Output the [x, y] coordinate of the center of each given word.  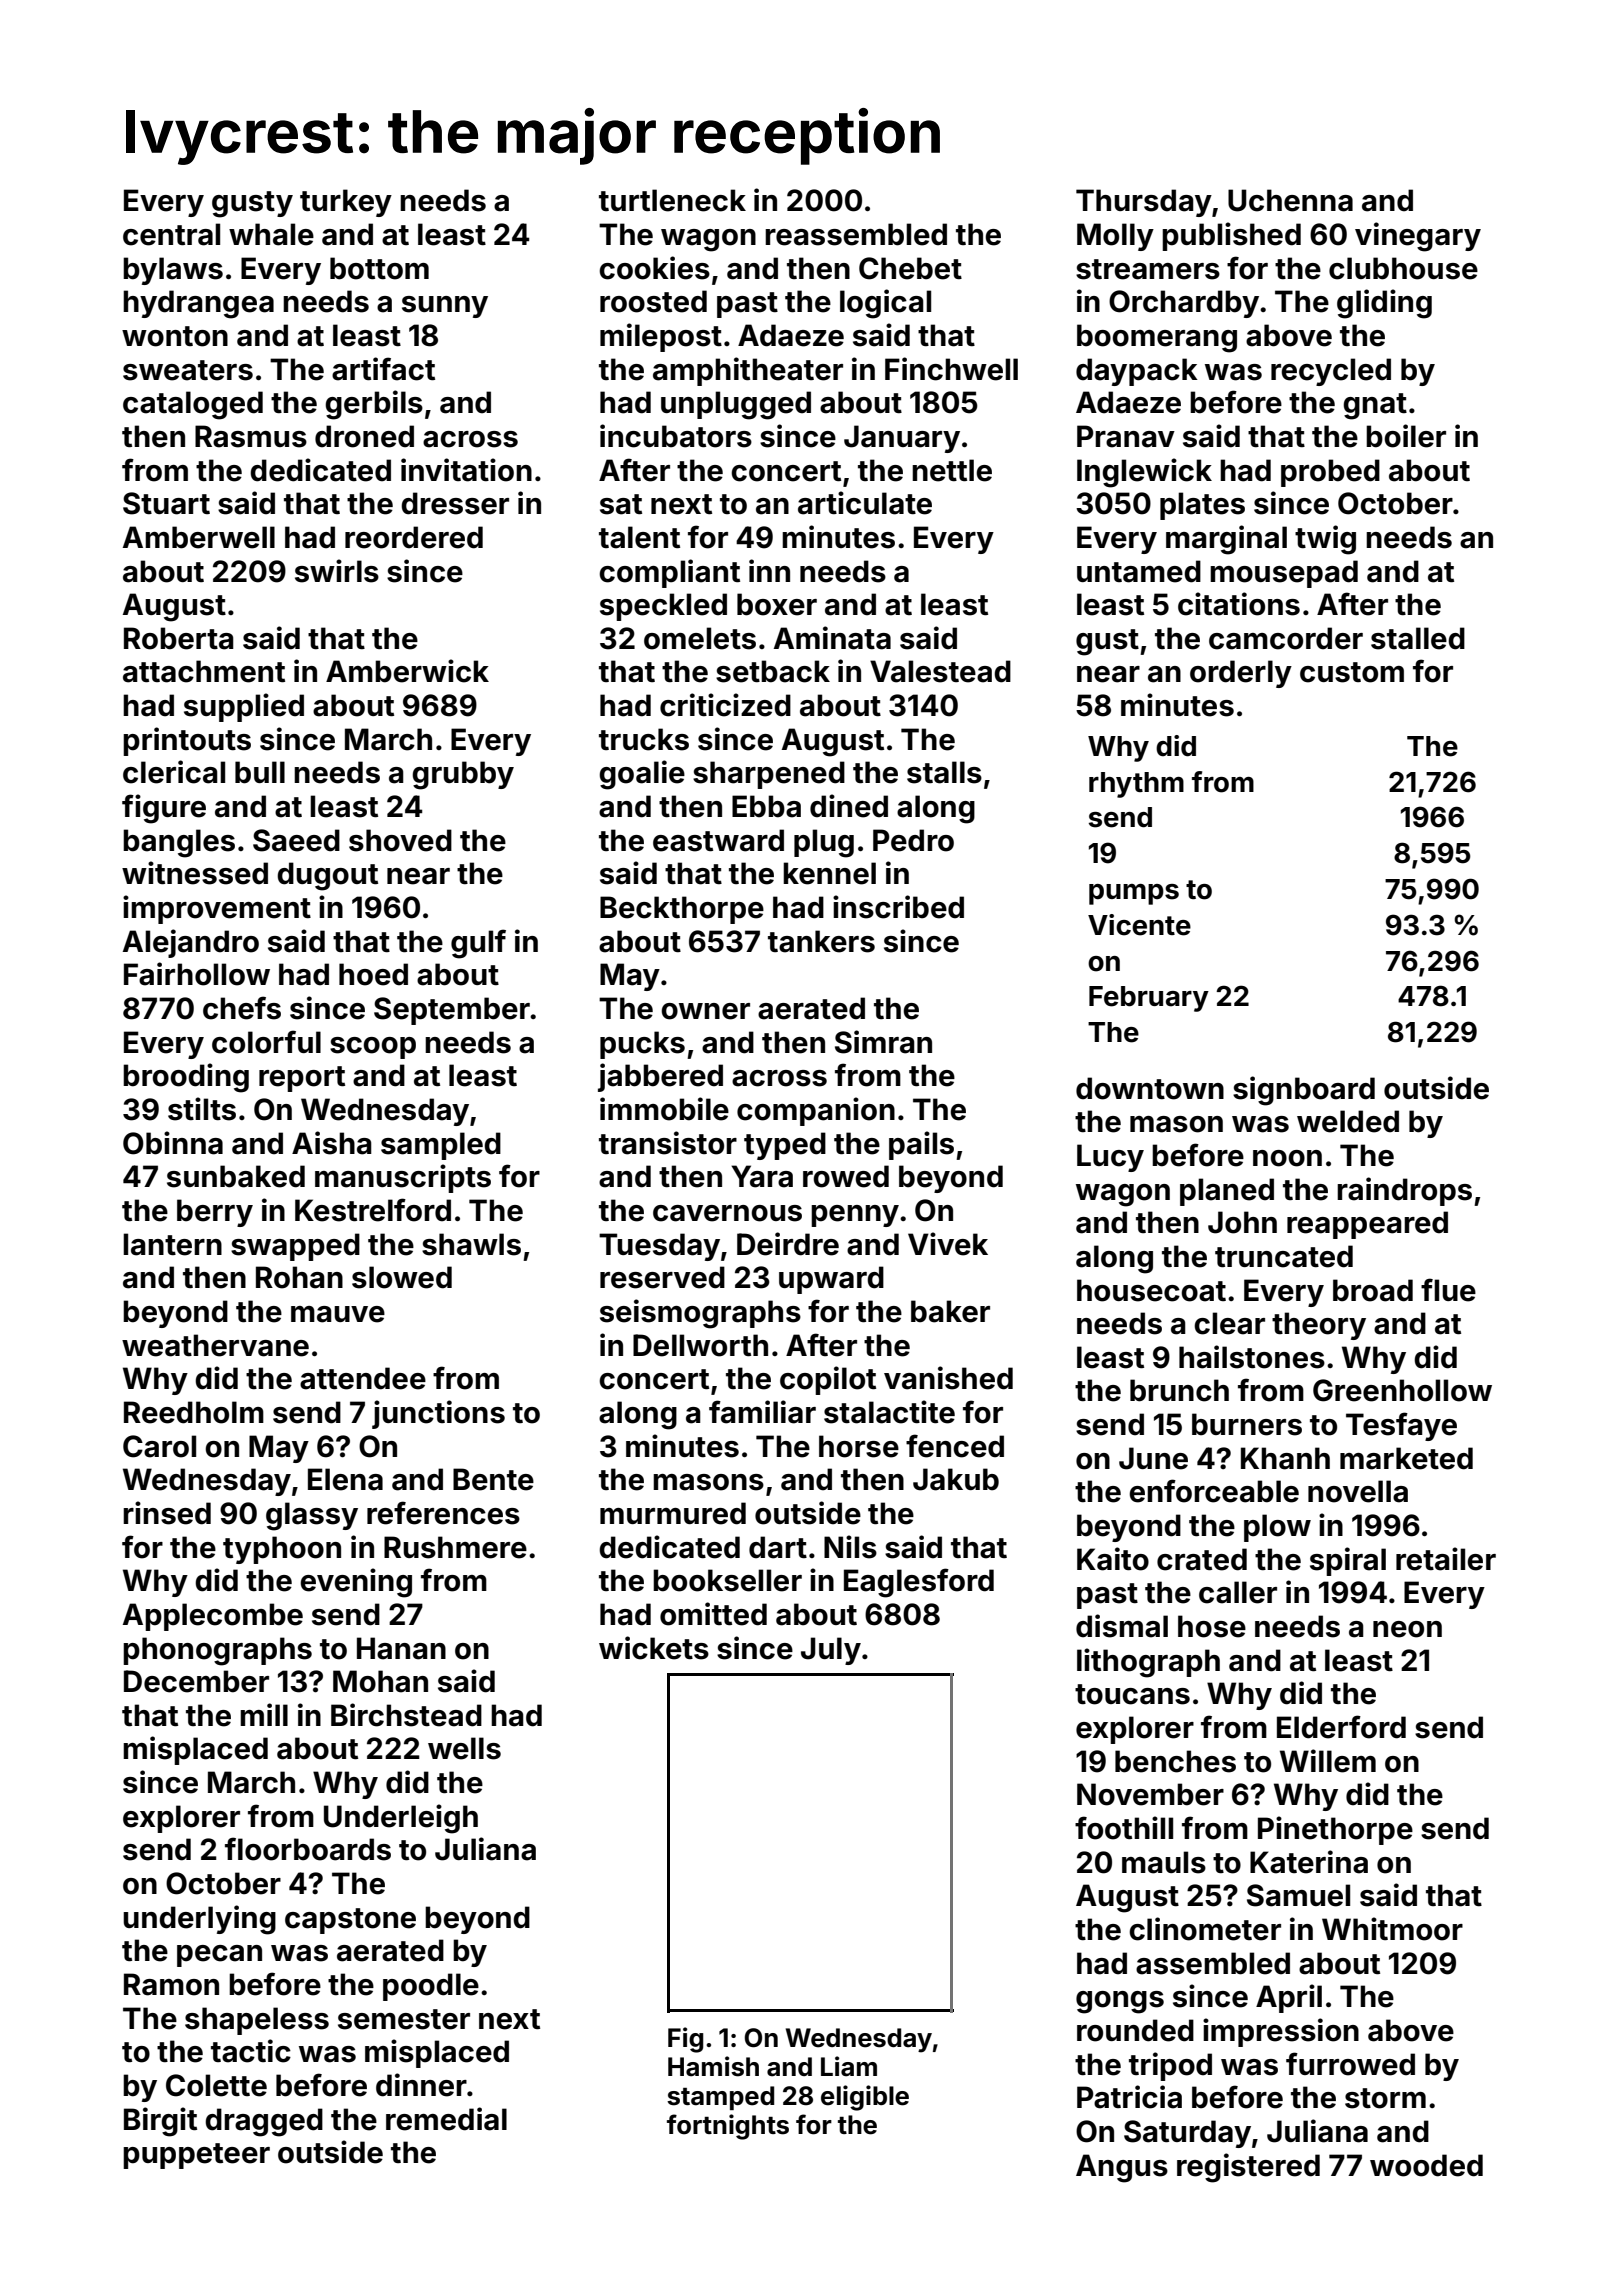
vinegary [1418, 237]
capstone [350, 1921]
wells [464, 1748]
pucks [642, 1045]
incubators [676, 436]
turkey [346, 203]
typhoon [282, 1550]
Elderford [1341, 1727]
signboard [1304, 1091]
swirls [337, 571]
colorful [266, 1042]
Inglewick [1144, 473]
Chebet [910, 268]
